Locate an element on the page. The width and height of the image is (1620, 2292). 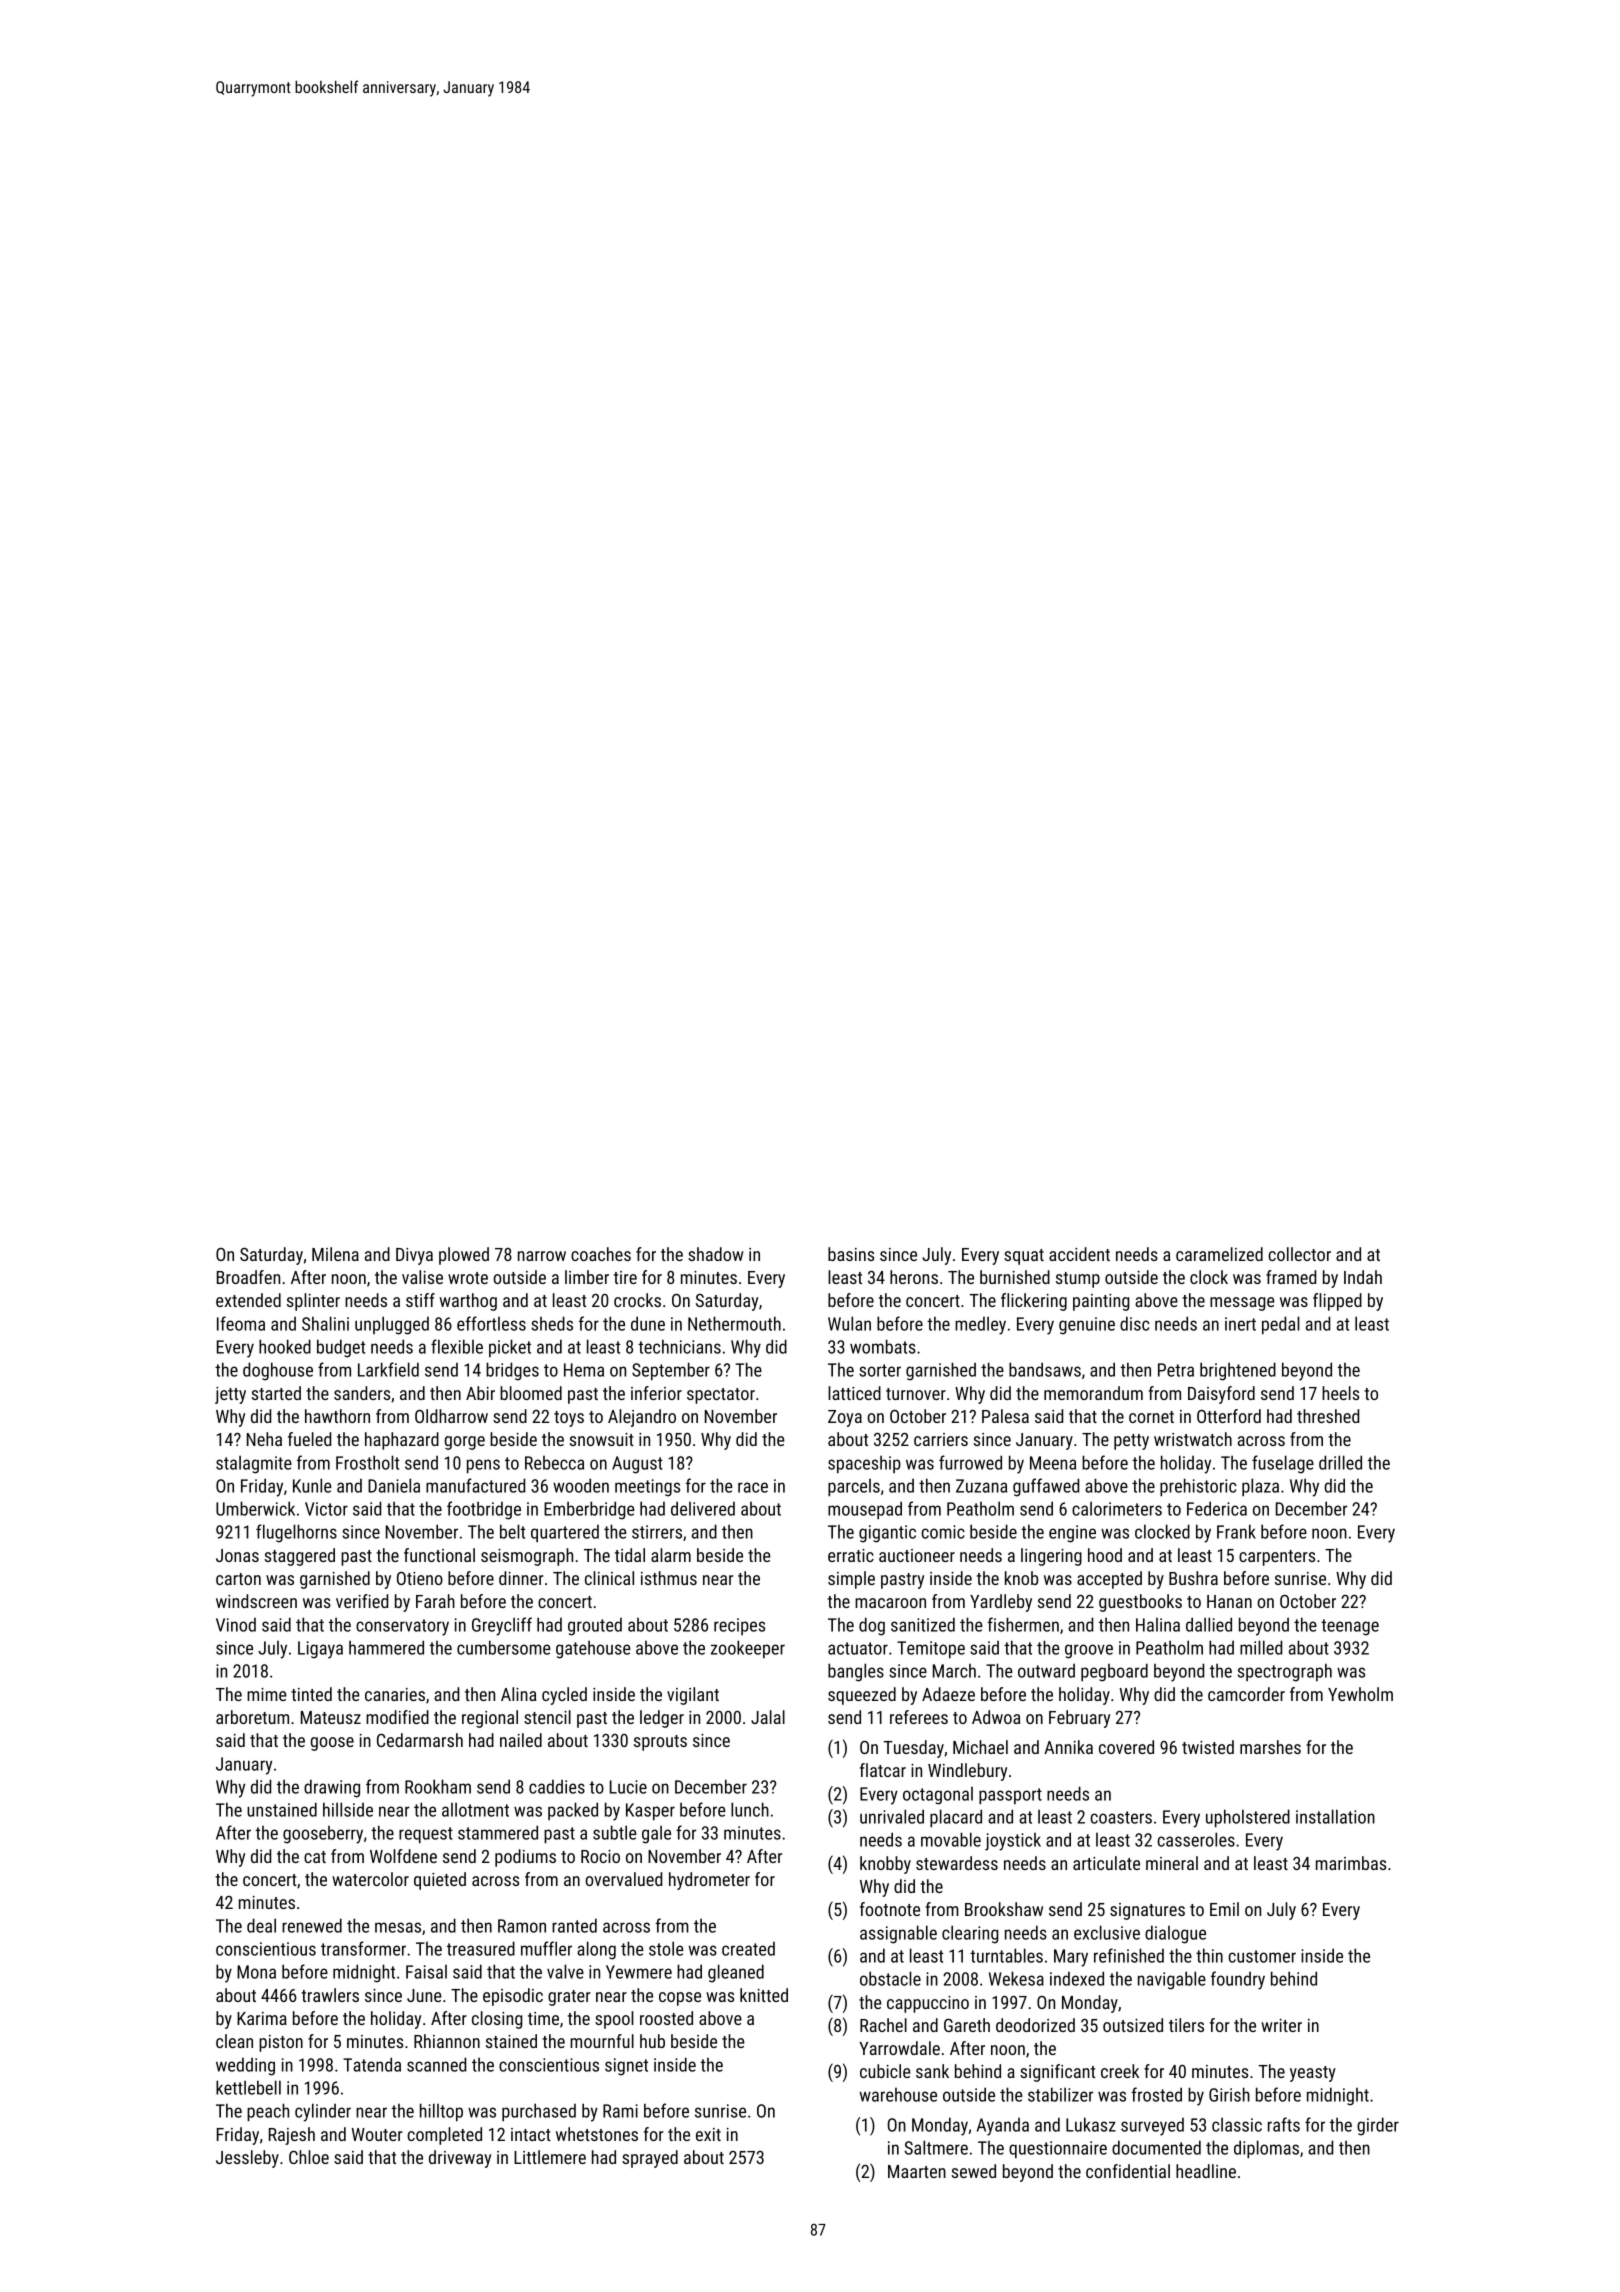
Tatenda is located at coordinates (372, 2064).
